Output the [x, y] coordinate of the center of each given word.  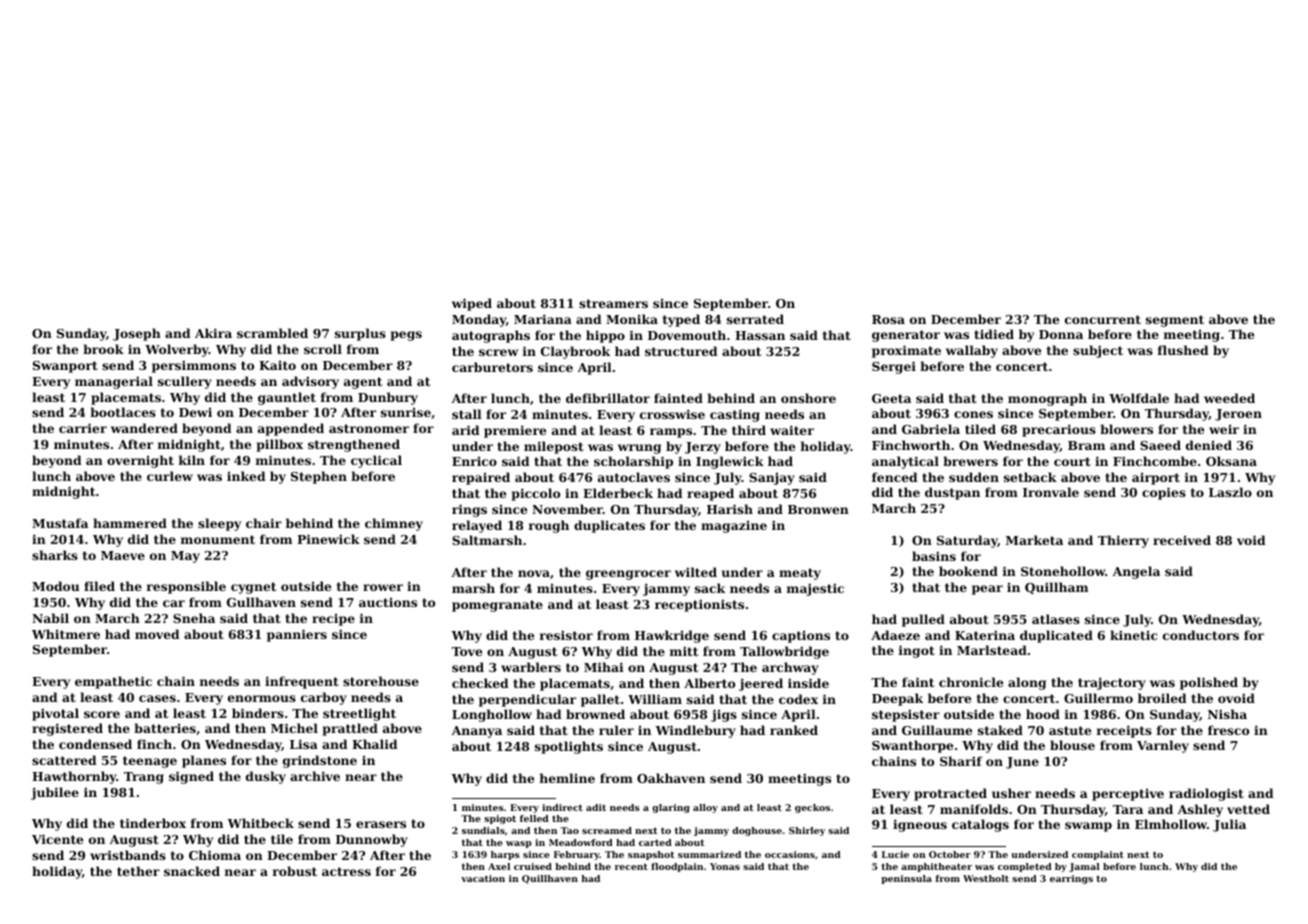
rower [383, 587]
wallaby [972, 351]
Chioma [215, 855]
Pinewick [328, 539]
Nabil [50, 618]
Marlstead [992, 650]
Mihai [604, 667]
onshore [808, 398]
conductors [1201, 635]
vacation [483, 878]
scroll [323, 349]
